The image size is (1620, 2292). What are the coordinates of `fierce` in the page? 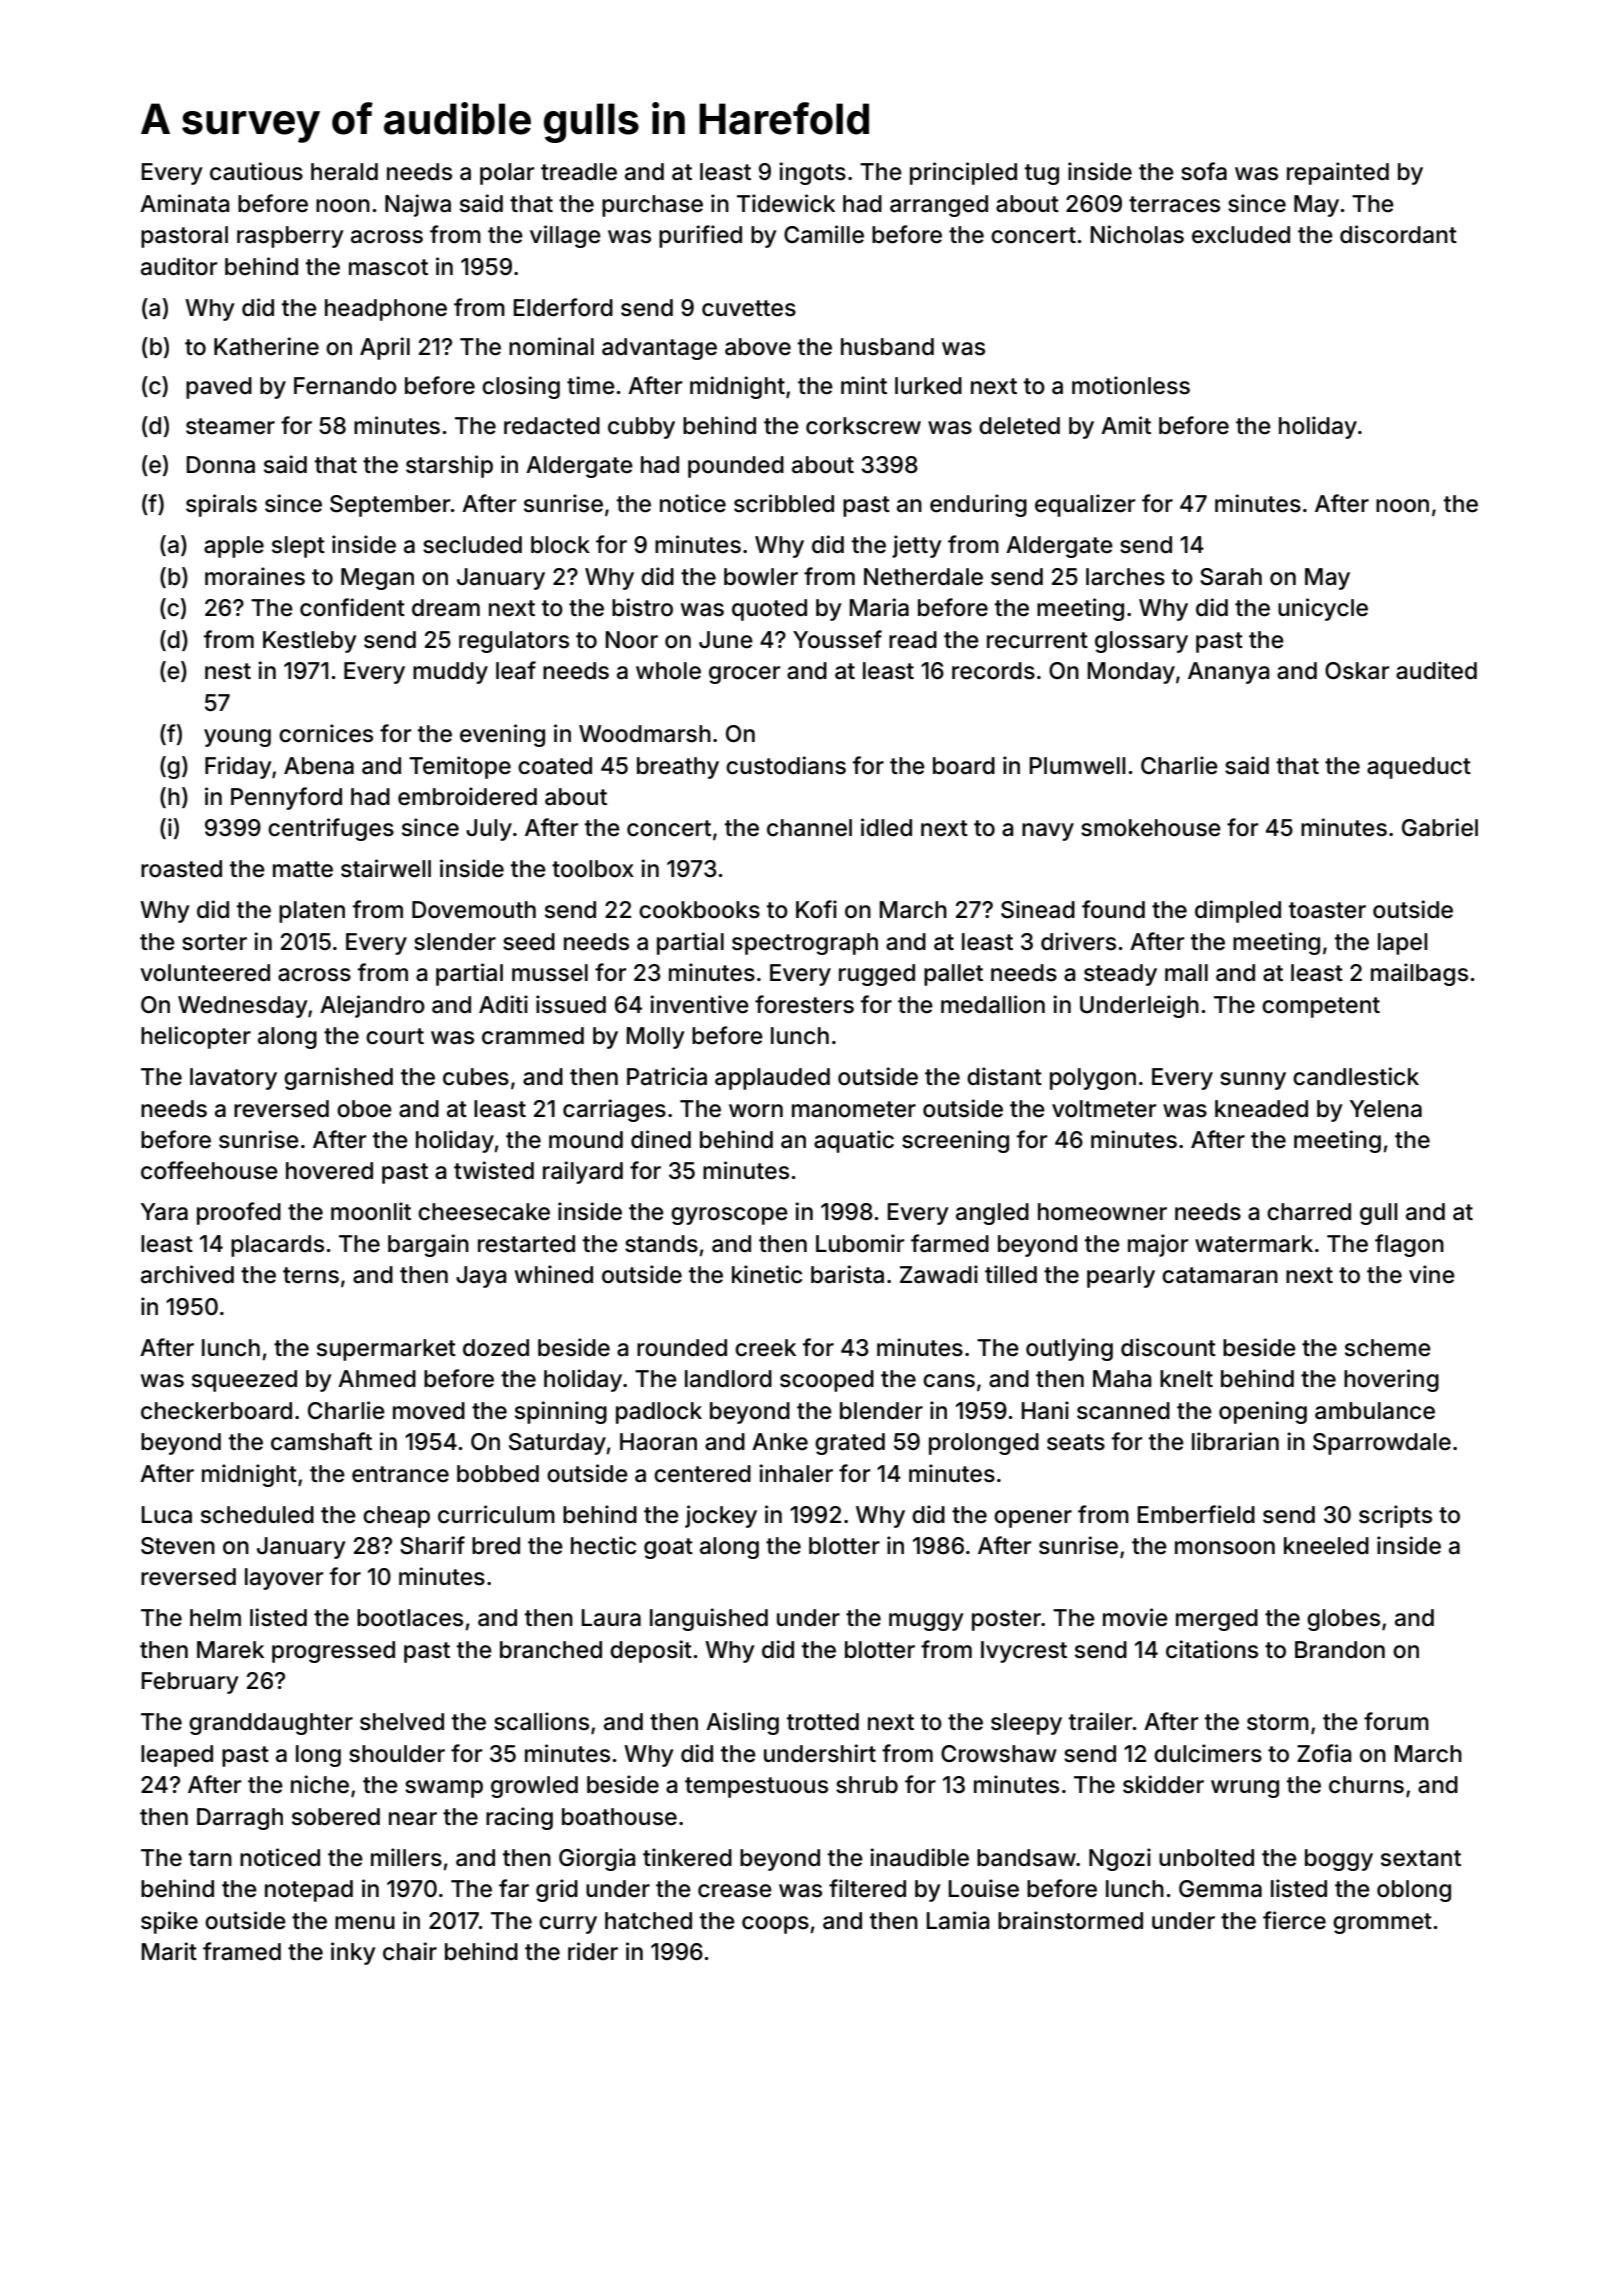 It's located at (1294, 1920).
